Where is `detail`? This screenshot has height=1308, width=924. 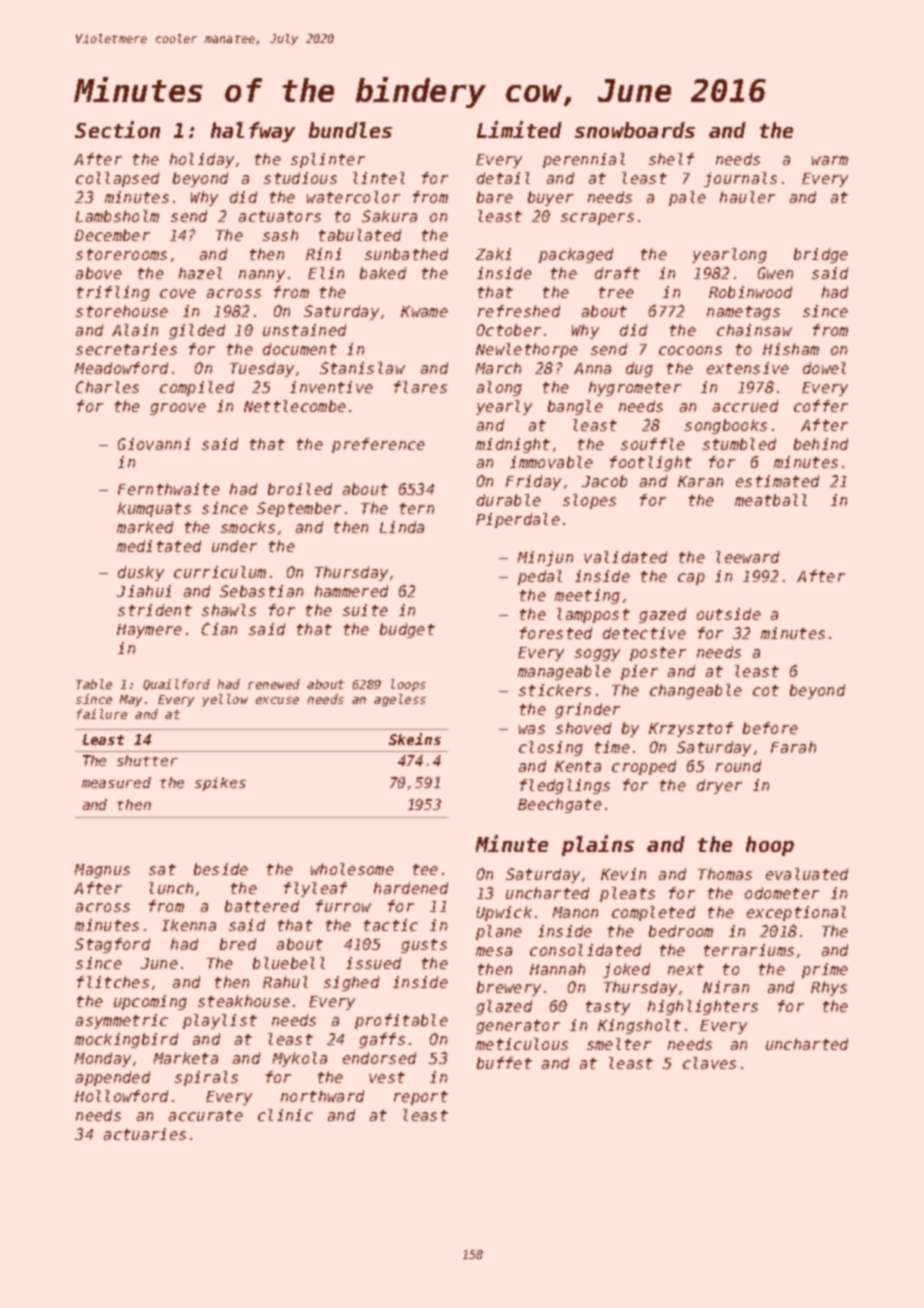 detail is located at coordinates (503, 178).
